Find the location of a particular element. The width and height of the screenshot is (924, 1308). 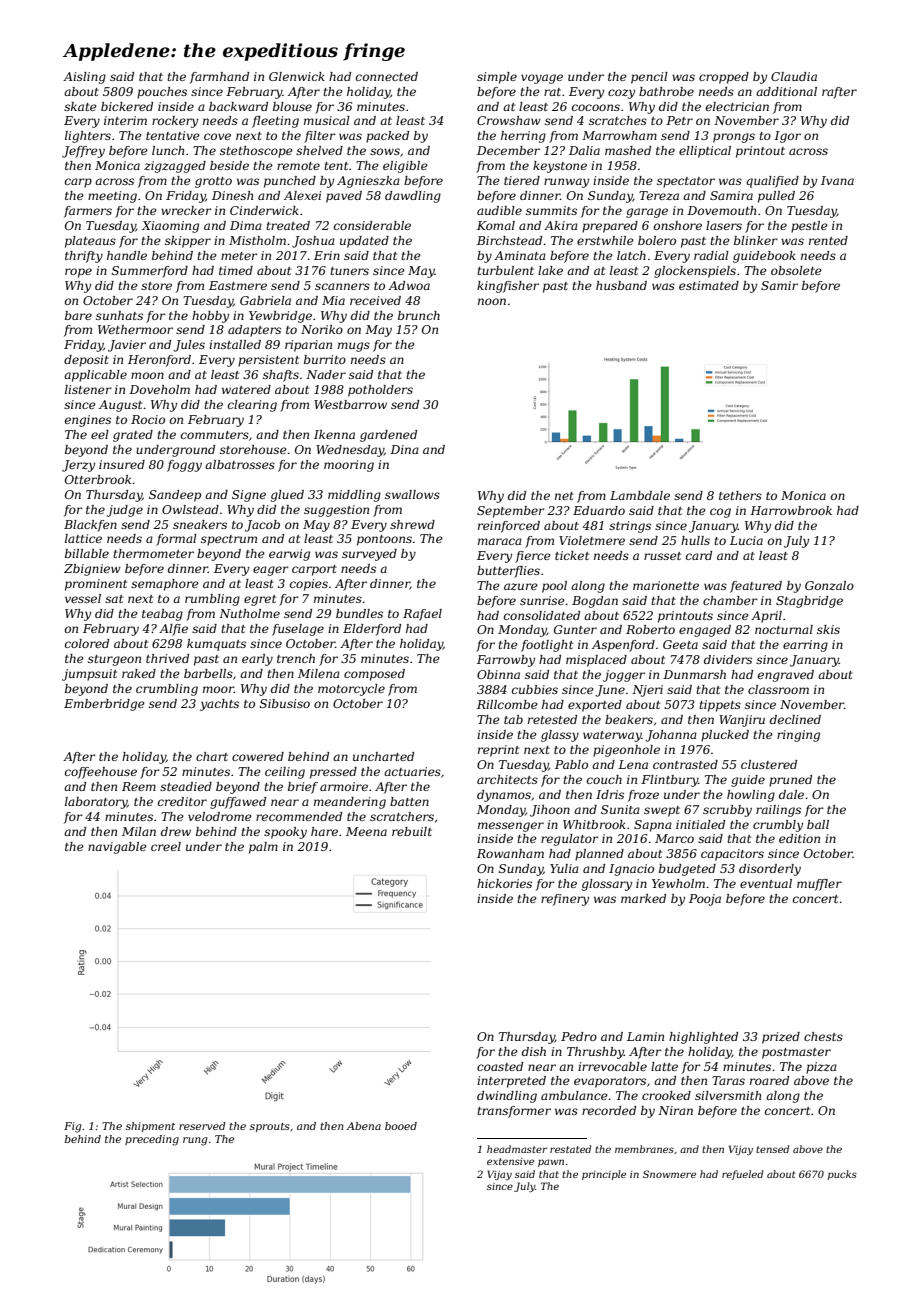

dish is located at coordinates (534, 1051).
